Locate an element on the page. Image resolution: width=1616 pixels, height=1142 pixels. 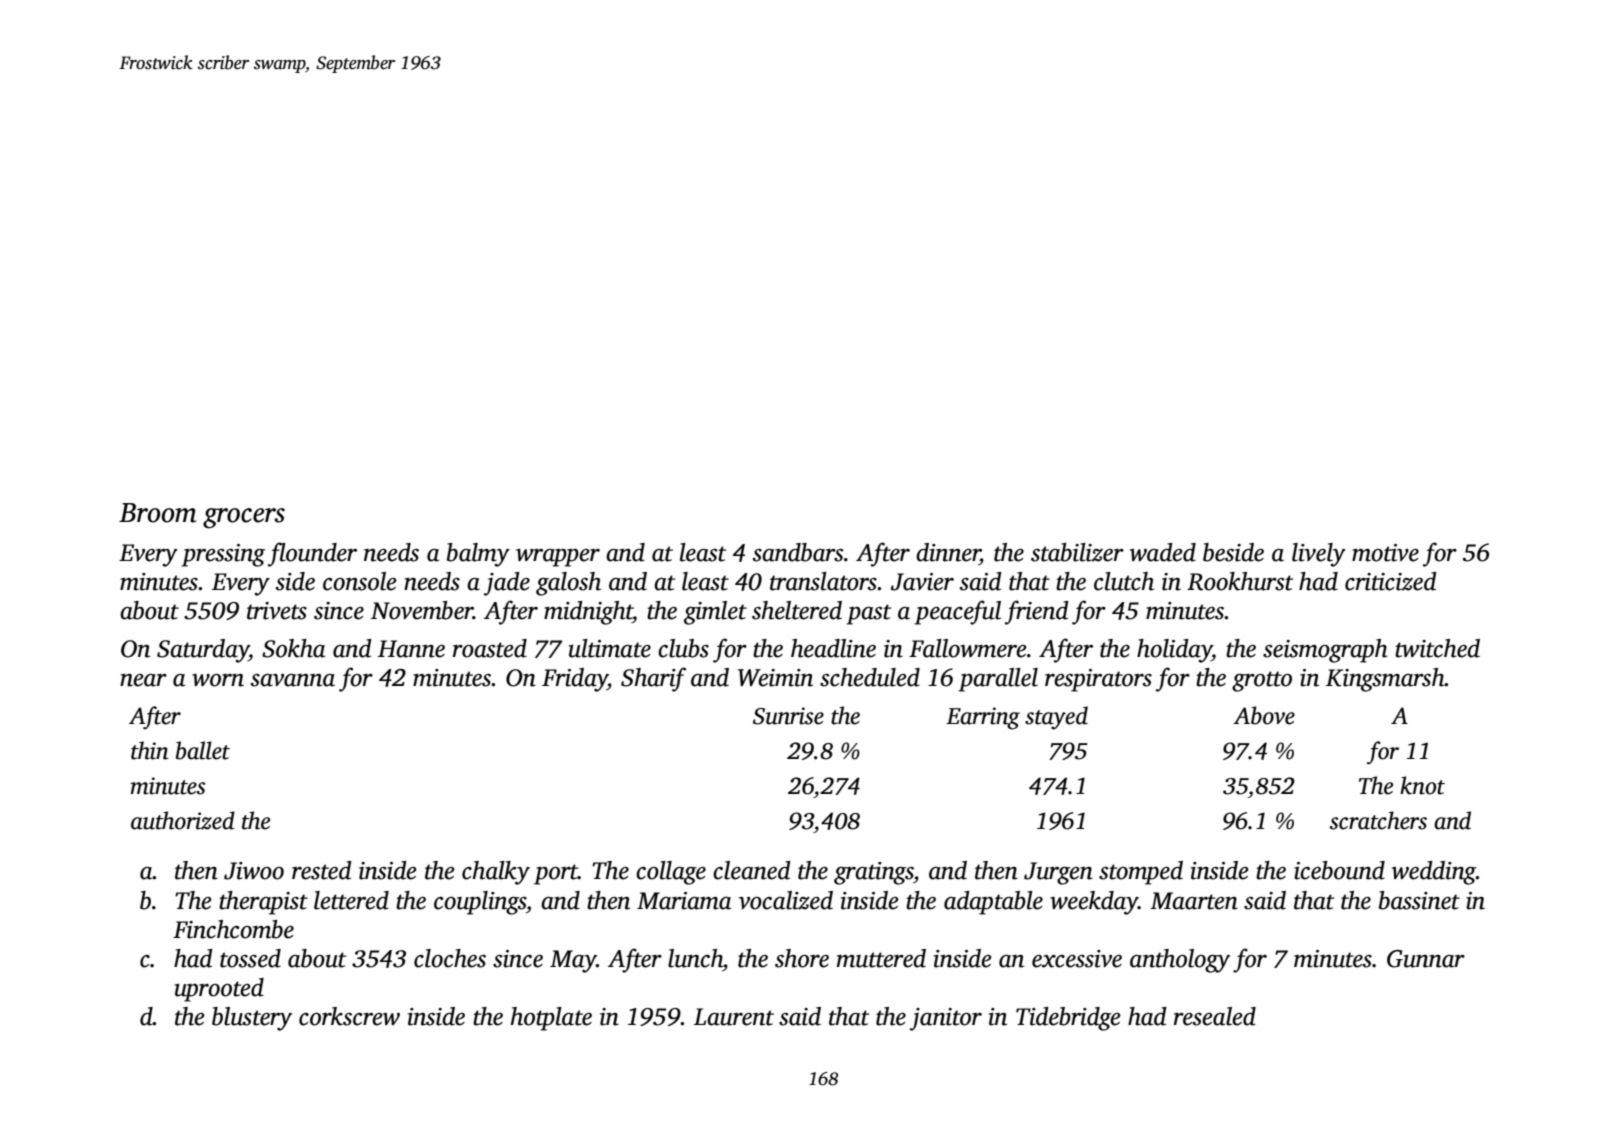
peaceful is located at coordinates (958, 612).
